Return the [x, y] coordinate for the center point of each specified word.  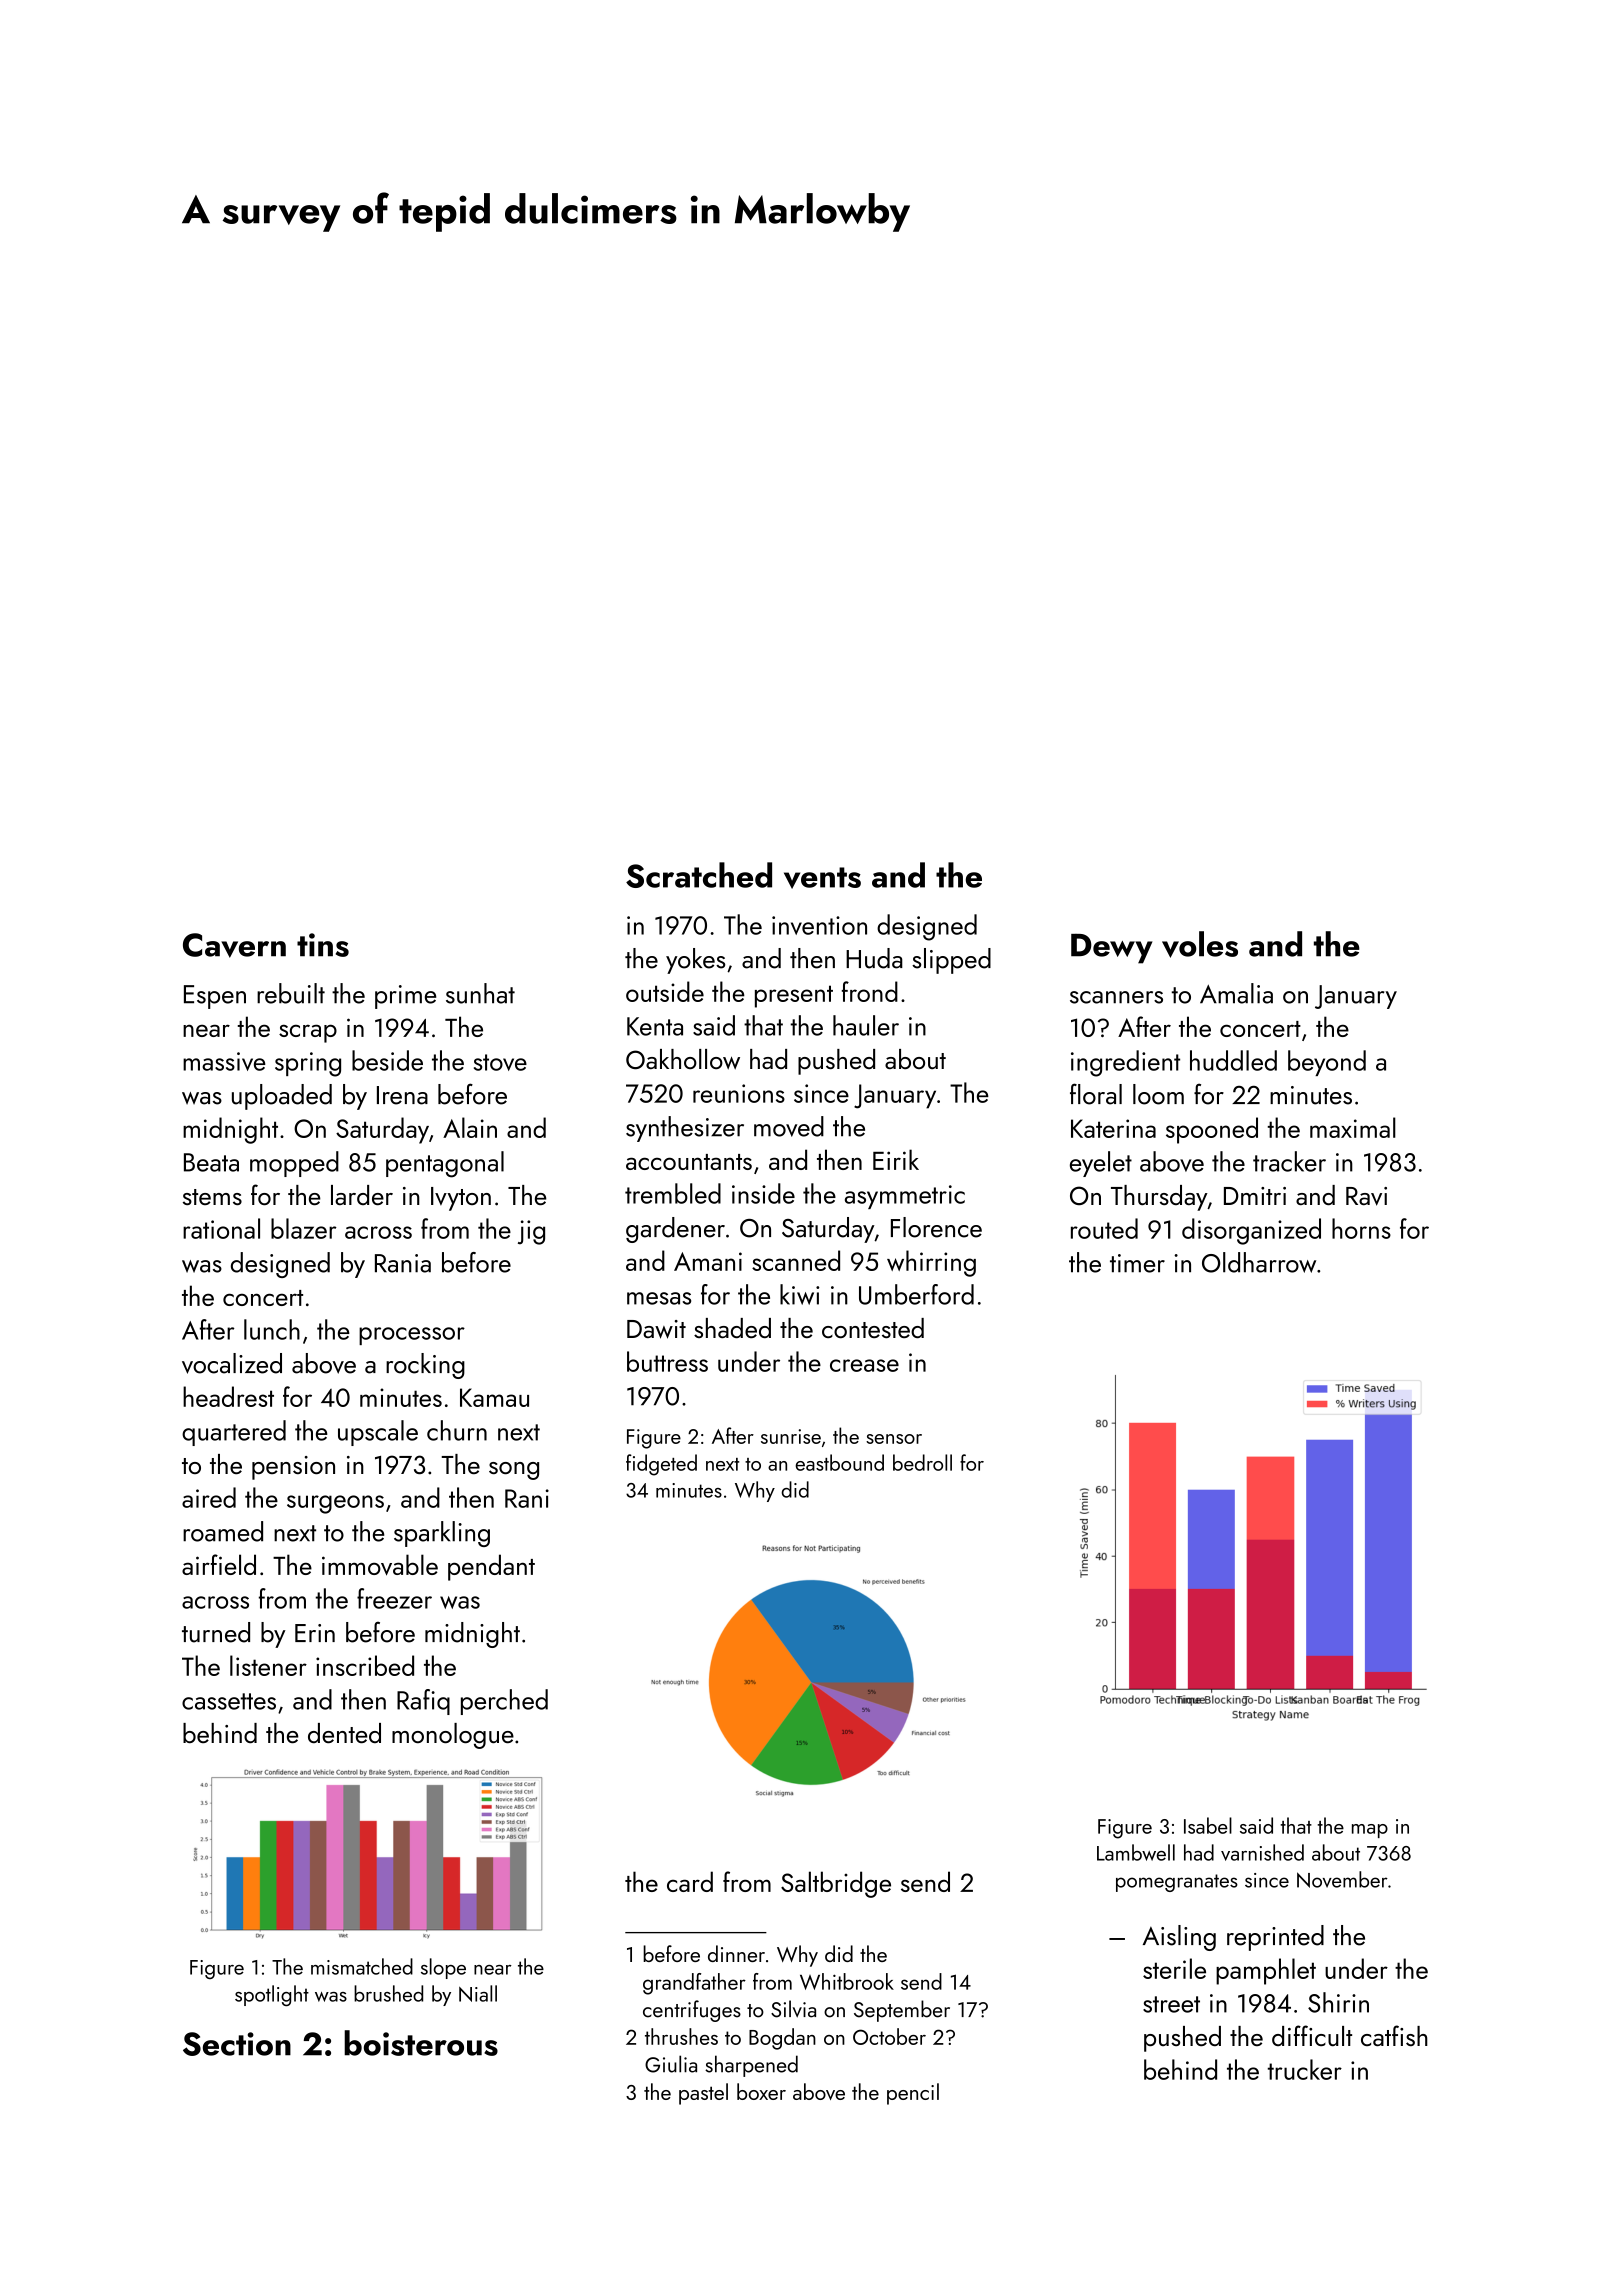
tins [323, 945]
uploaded [282, 1097]
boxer [761, 2091]
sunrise [791, 1436]
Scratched [699, 875]
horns [1361, 1228]
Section [237, 2044]
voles [1200, 944]
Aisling [1179, 1938]
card [690, 1881]
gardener [675, 1230]
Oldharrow [1259, 1262]
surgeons [335, 1504]
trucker [1305, 2069]
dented [344, 1733]
